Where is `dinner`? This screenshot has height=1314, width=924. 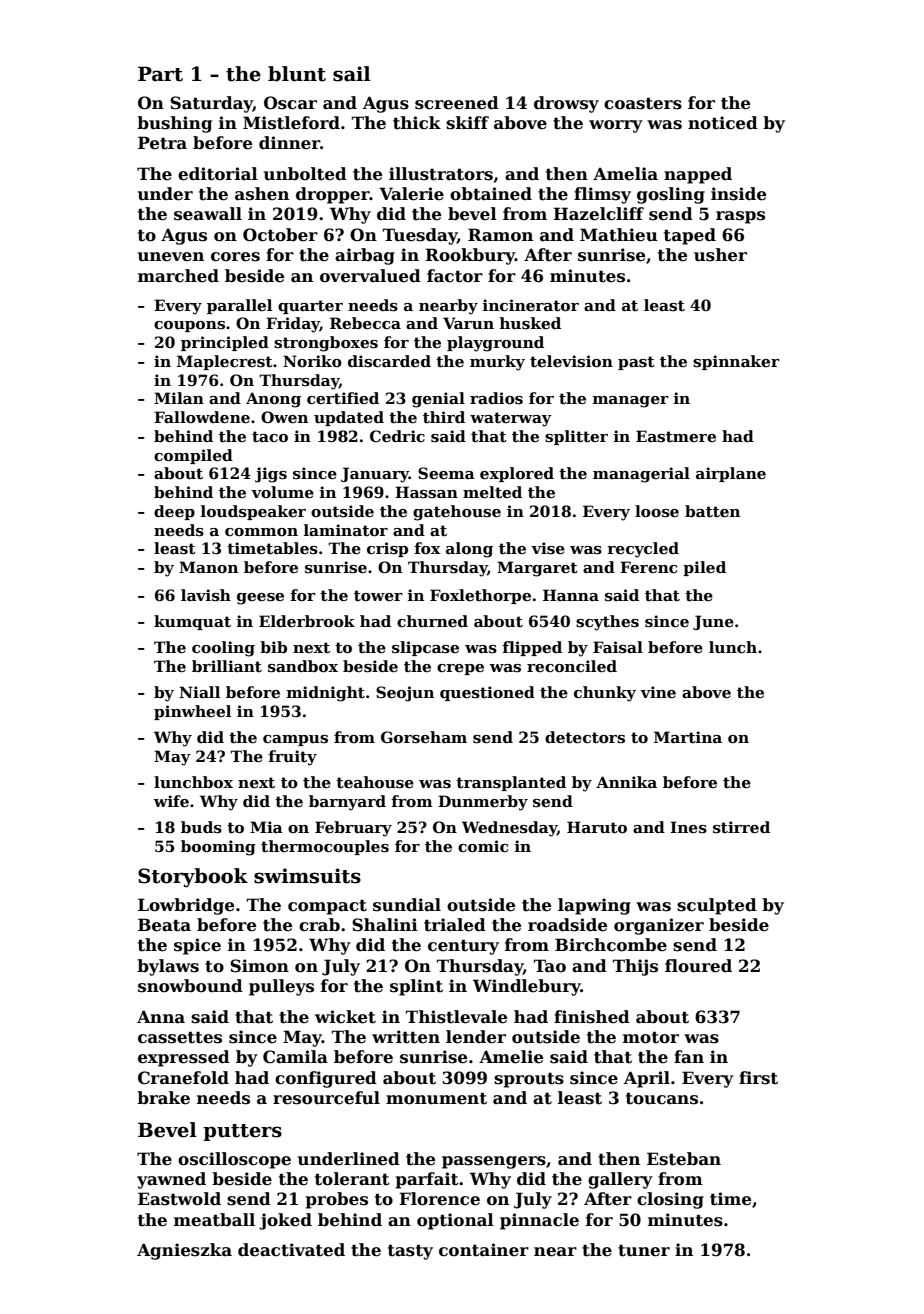
dinner is located at coordinates (289, 143).
